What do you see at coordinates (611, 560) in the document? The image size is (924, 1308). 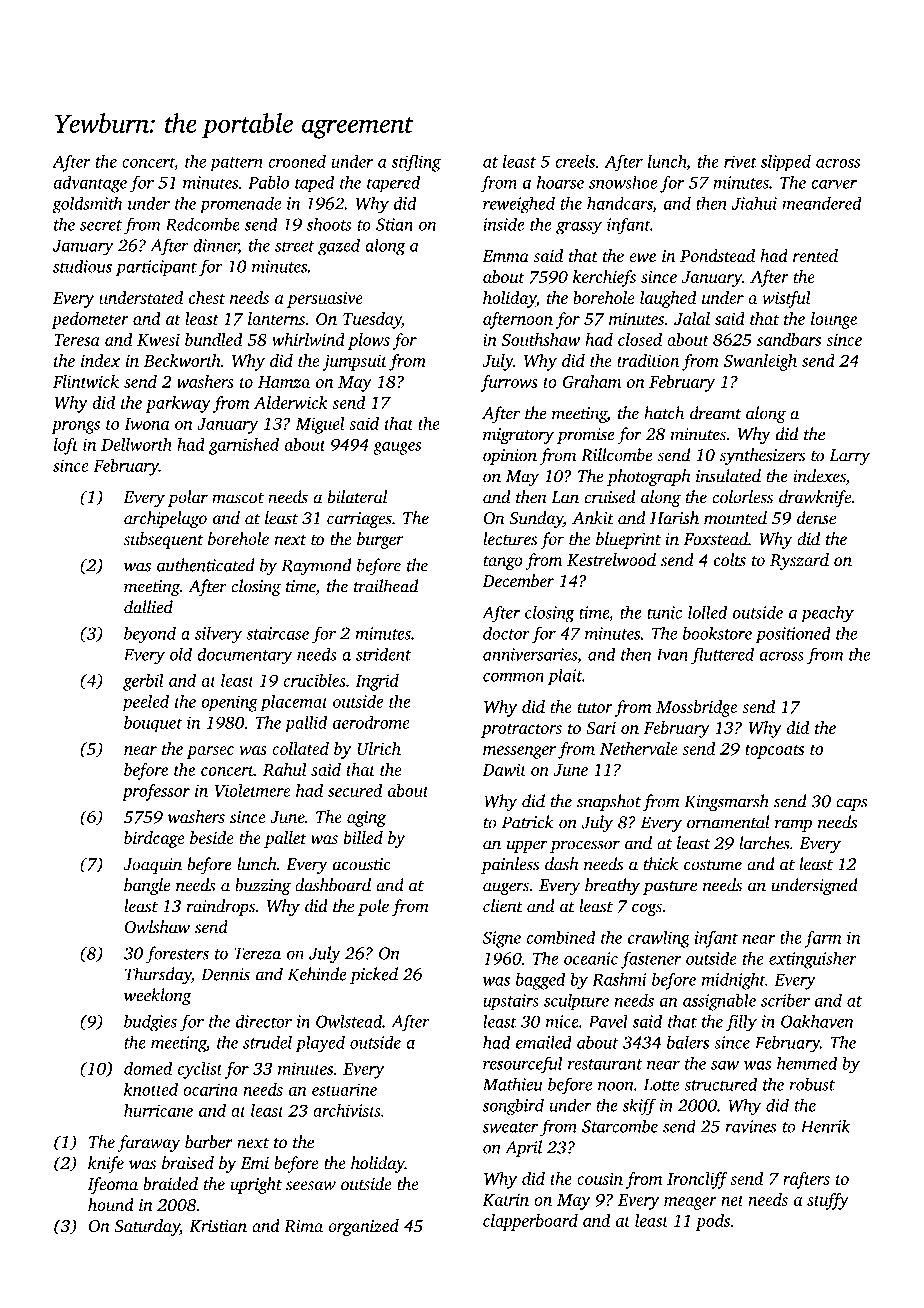 I see `Kestrelwood` at bounding box center [611, 560].
